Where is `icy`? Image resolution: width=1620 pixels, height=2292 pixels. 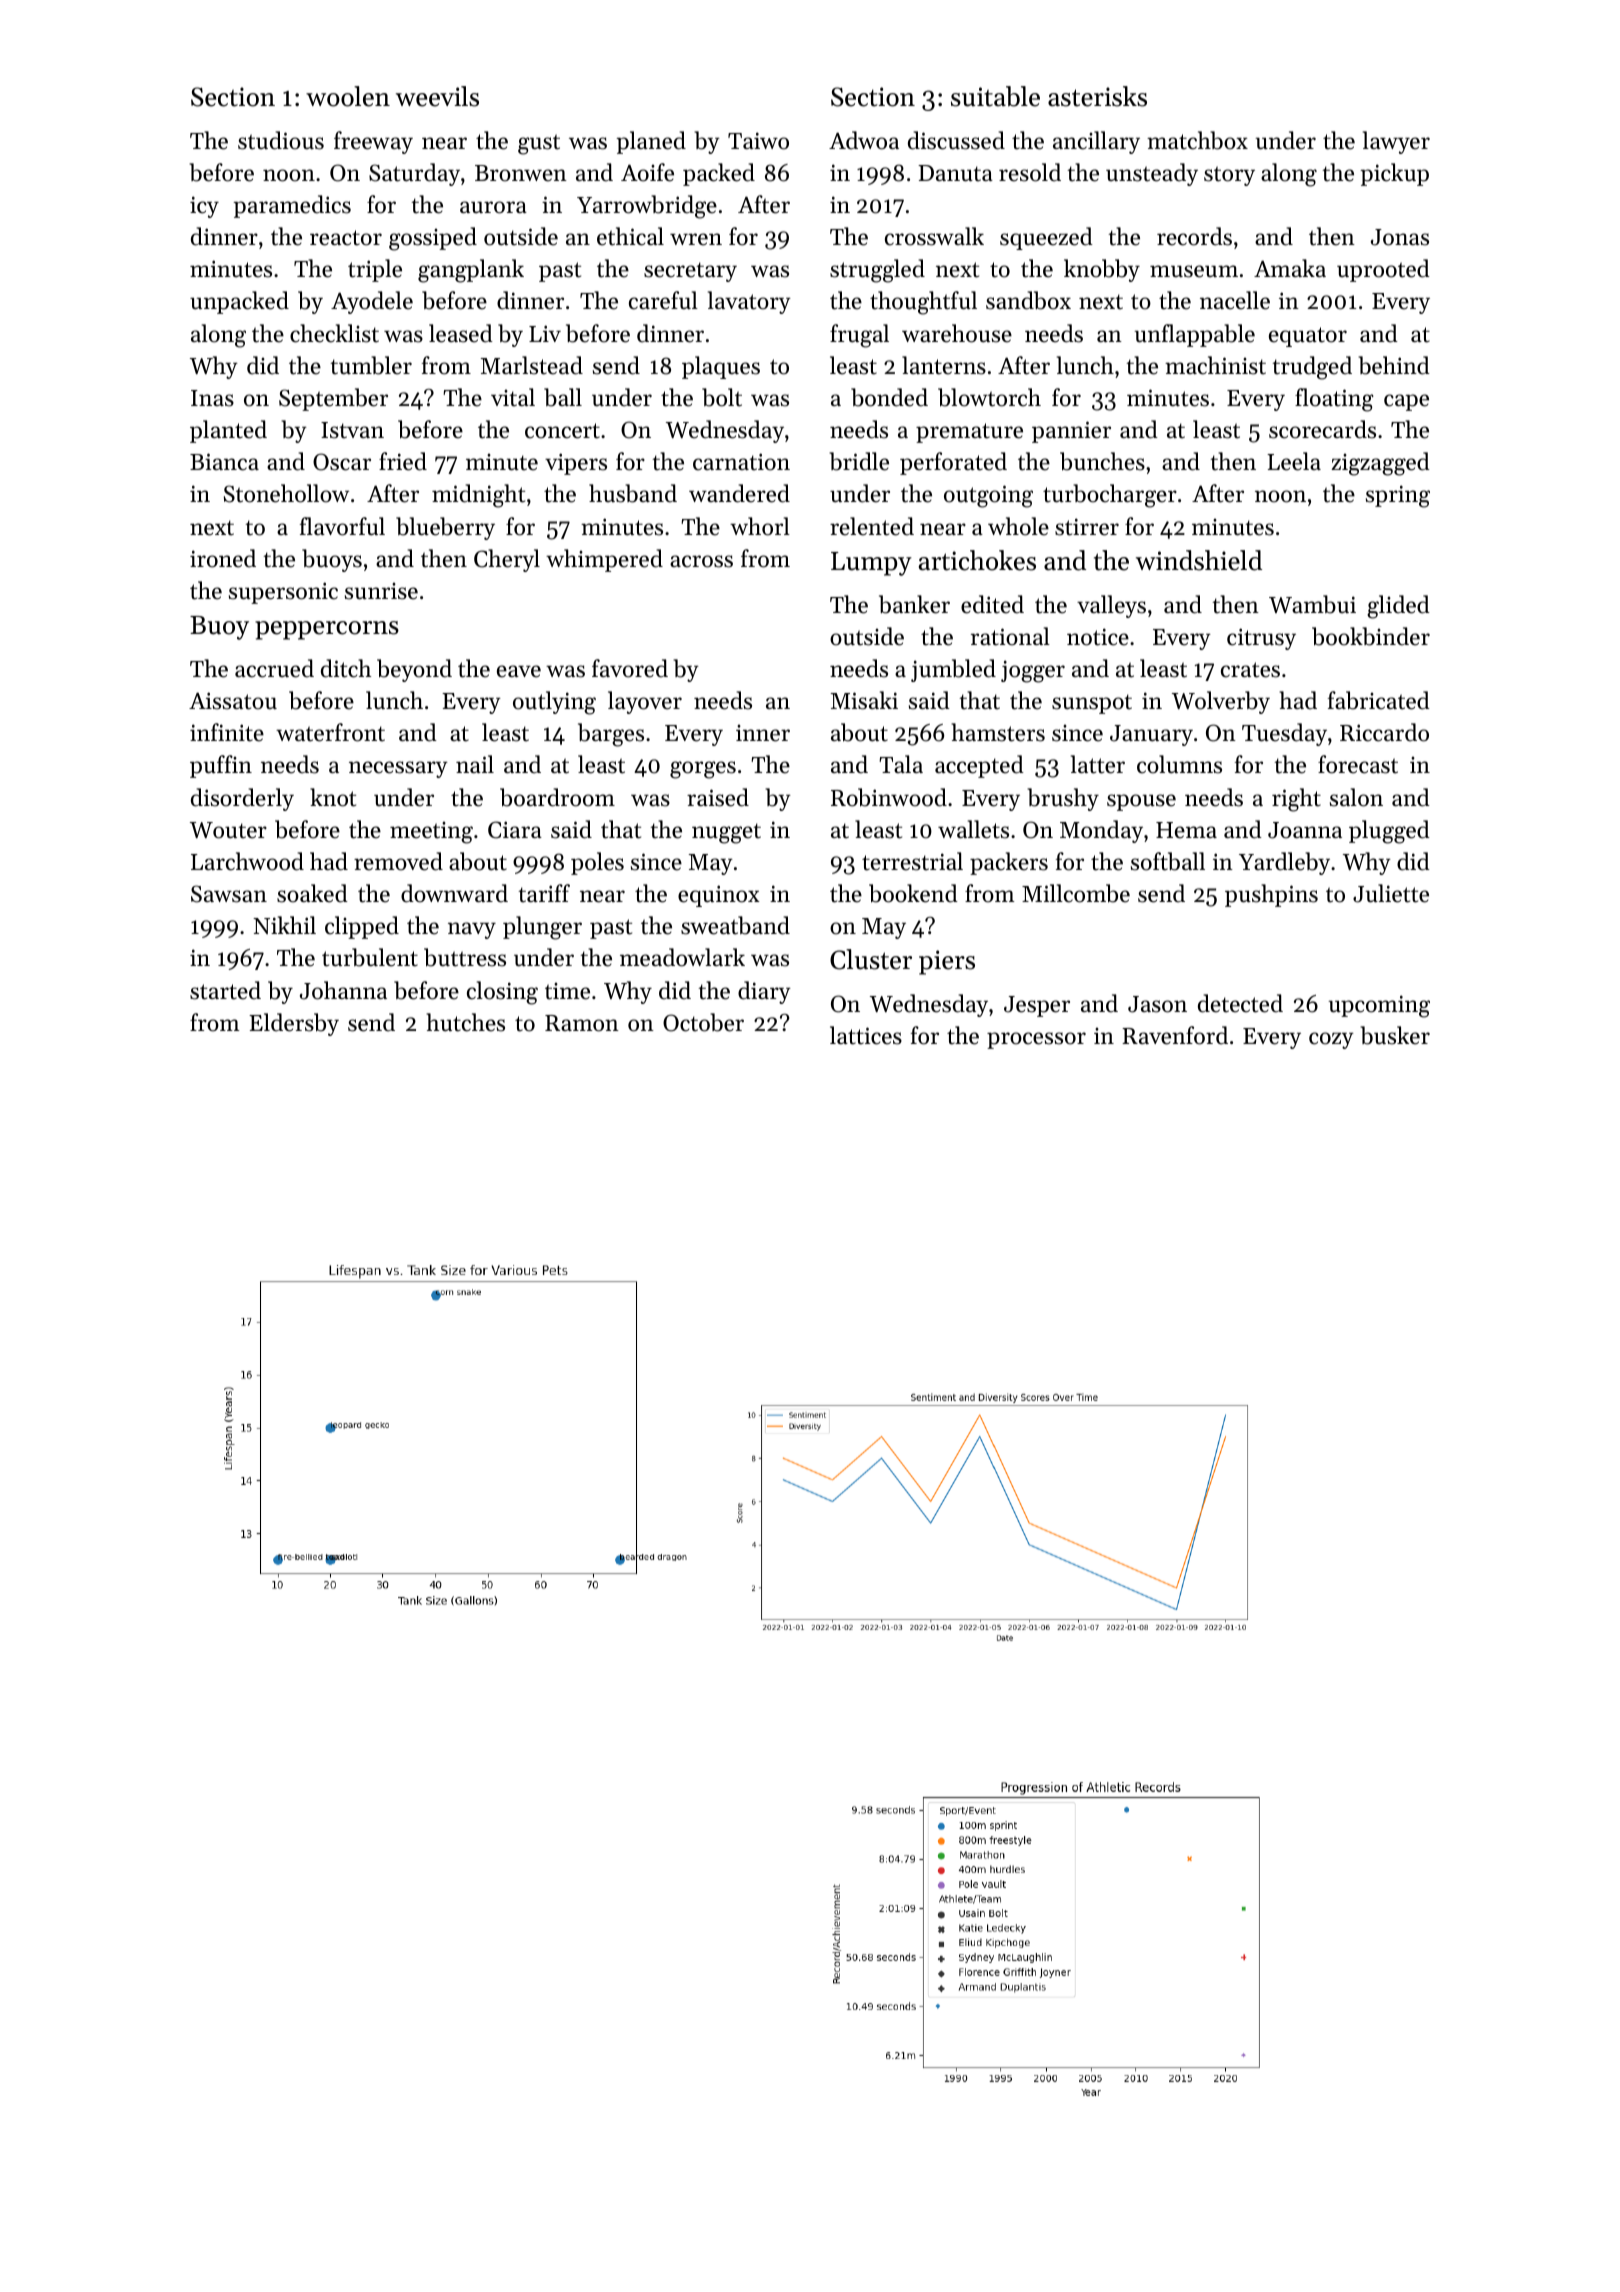
icy is located at coordinates (204, 207).
